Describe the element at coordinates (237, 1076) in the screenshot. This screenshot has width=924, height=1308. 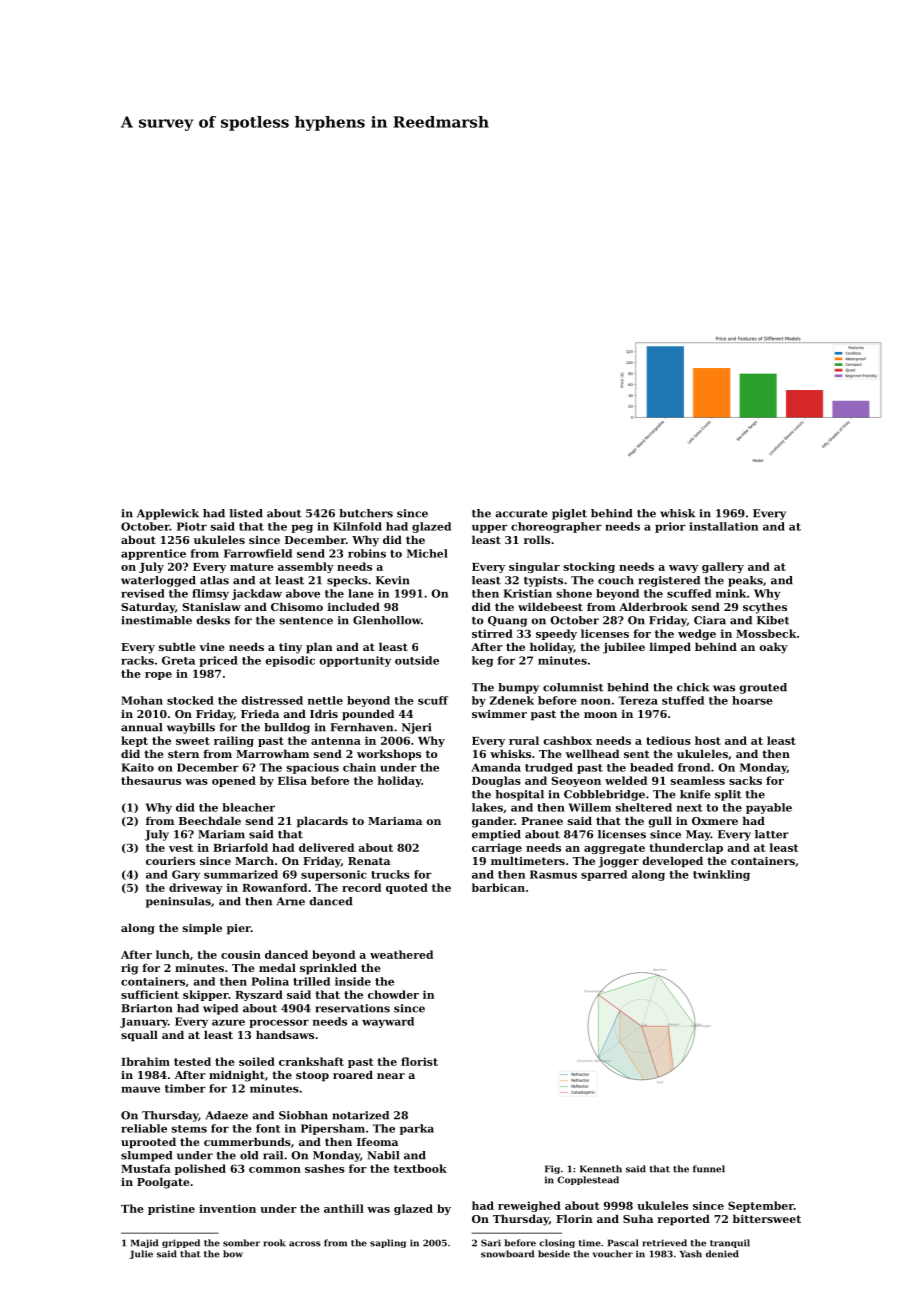
I see `midnight` at that location.
